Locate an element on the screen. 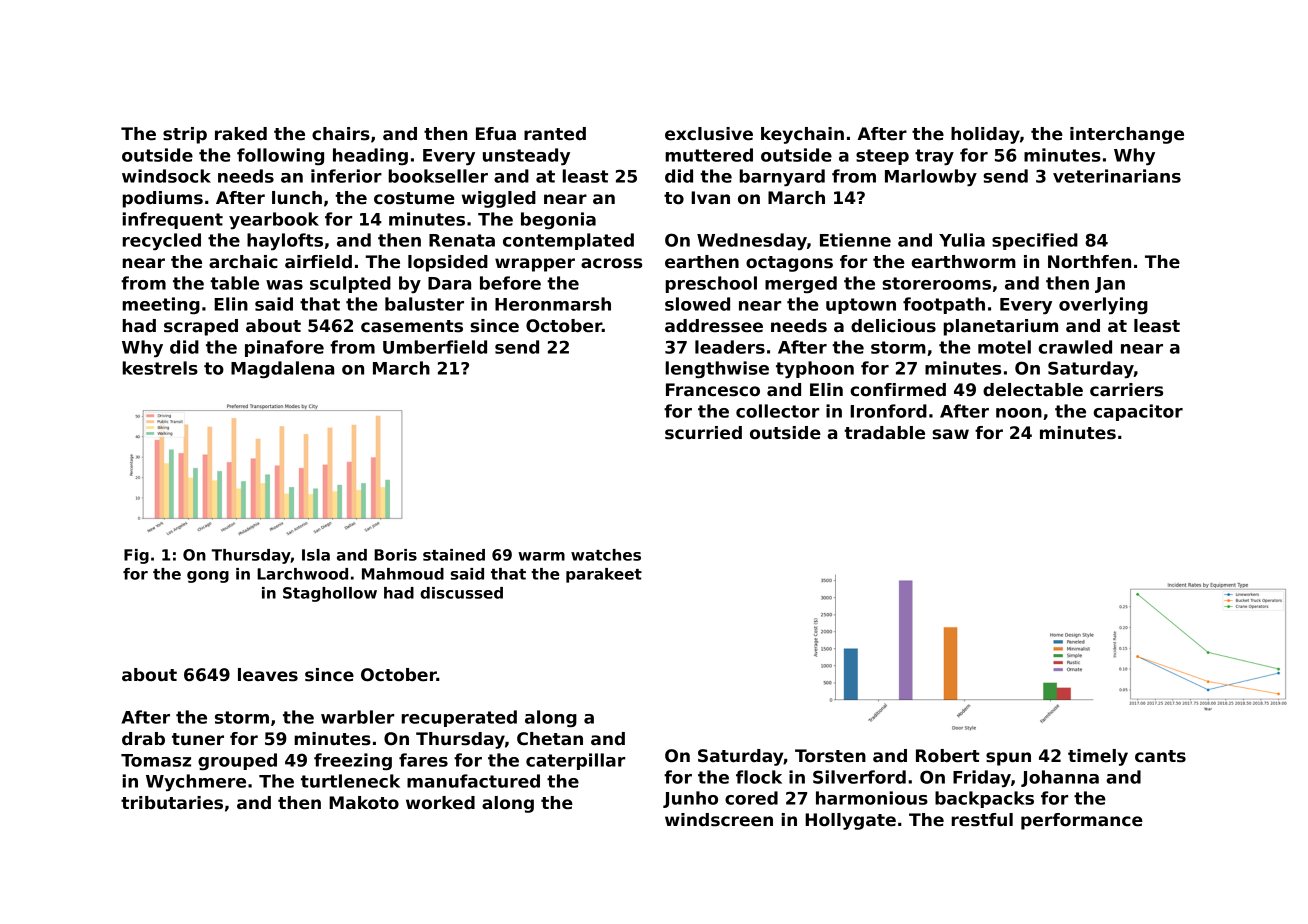 The width and height of the screenshot is (1308, 924). tuner is located at coordinates (198, 739).
